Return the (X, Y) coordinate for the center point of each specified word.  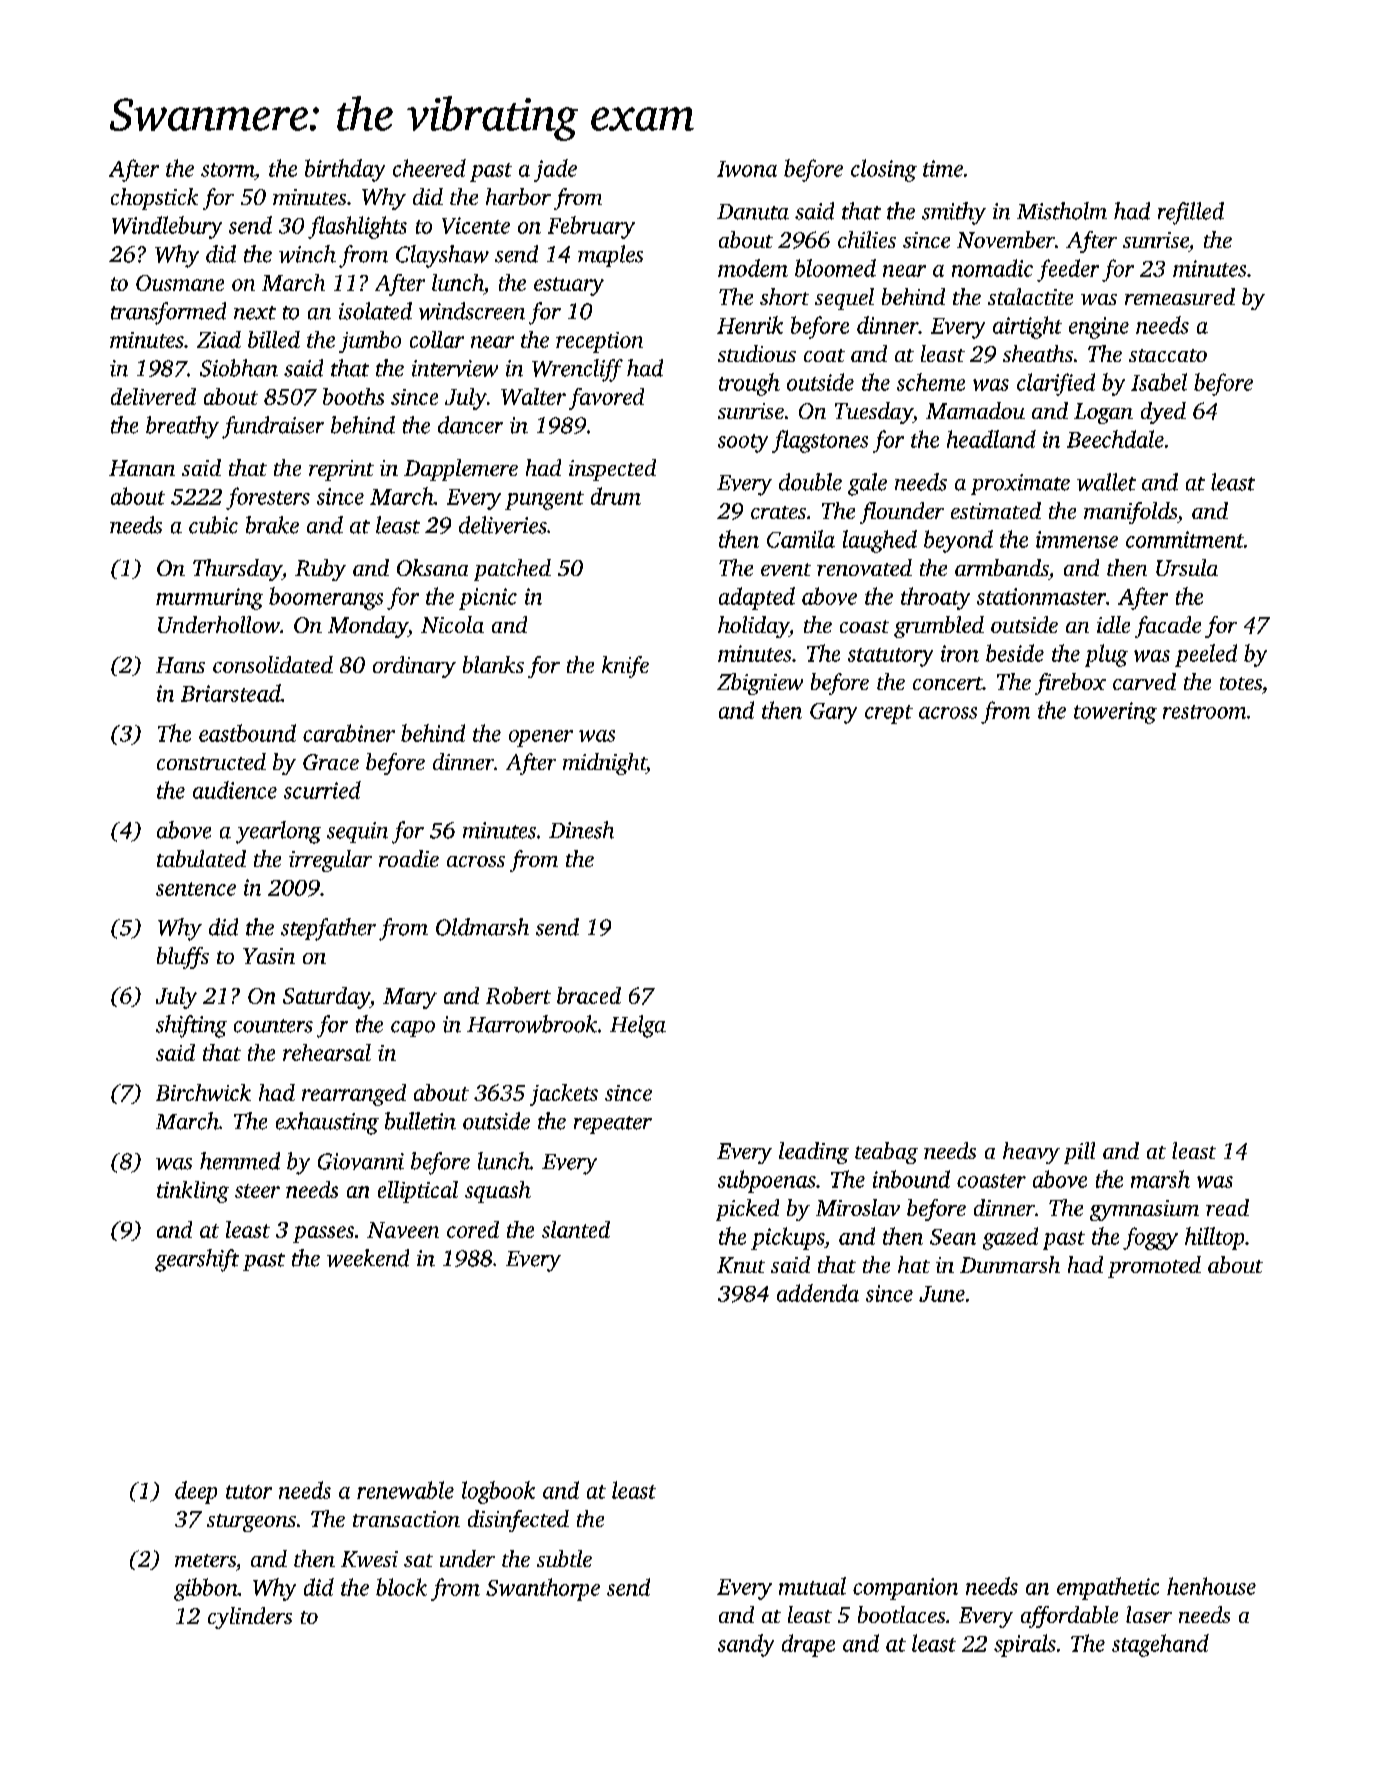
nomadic (992, 268)
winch (307, 254)
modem (753, 268)
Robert (518, 995)
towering (1115, 713)
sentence (196, 889)
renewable (405, 1490)
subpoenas (767, 1181)
